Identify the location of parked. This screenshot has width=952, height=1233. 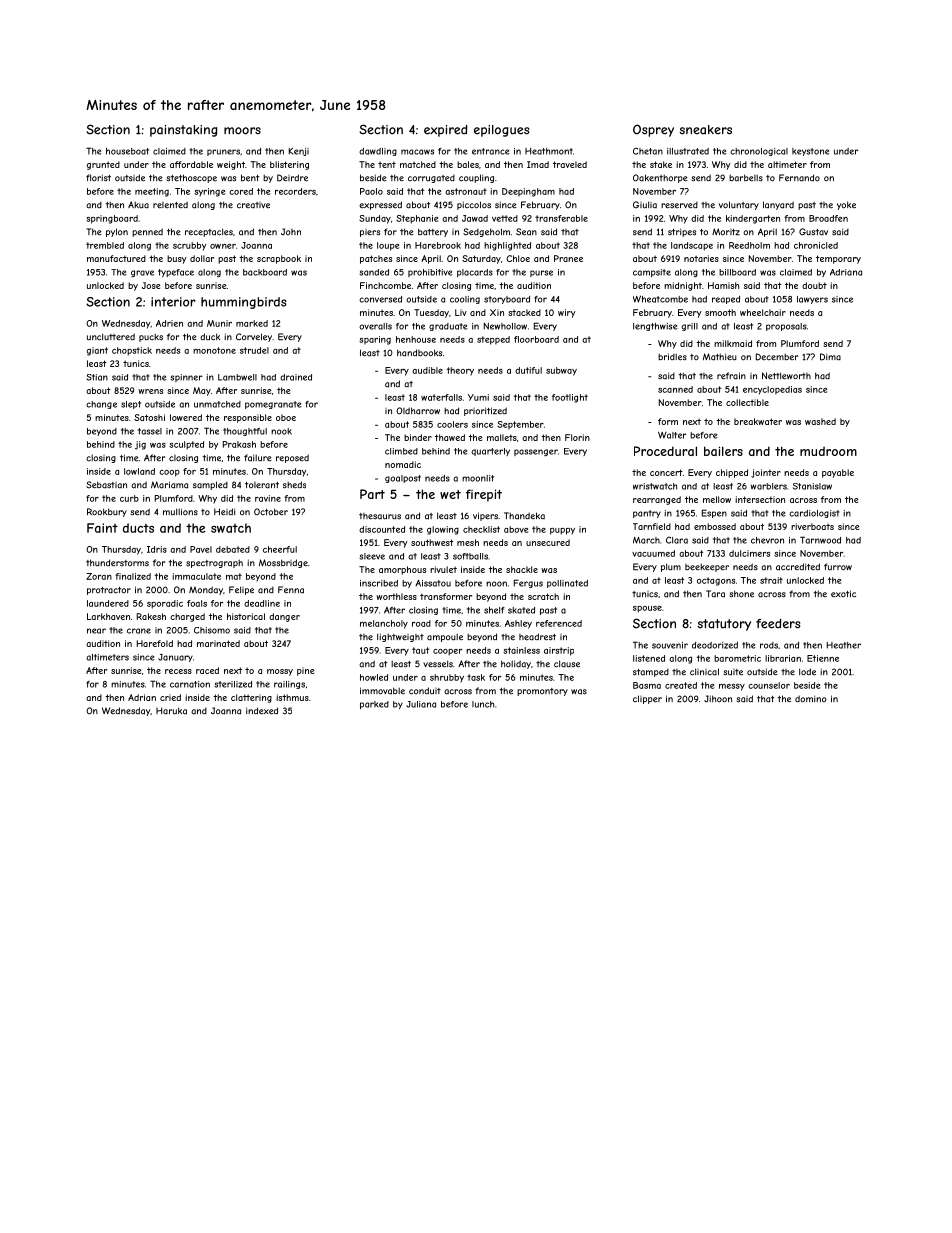
(374, 705).
